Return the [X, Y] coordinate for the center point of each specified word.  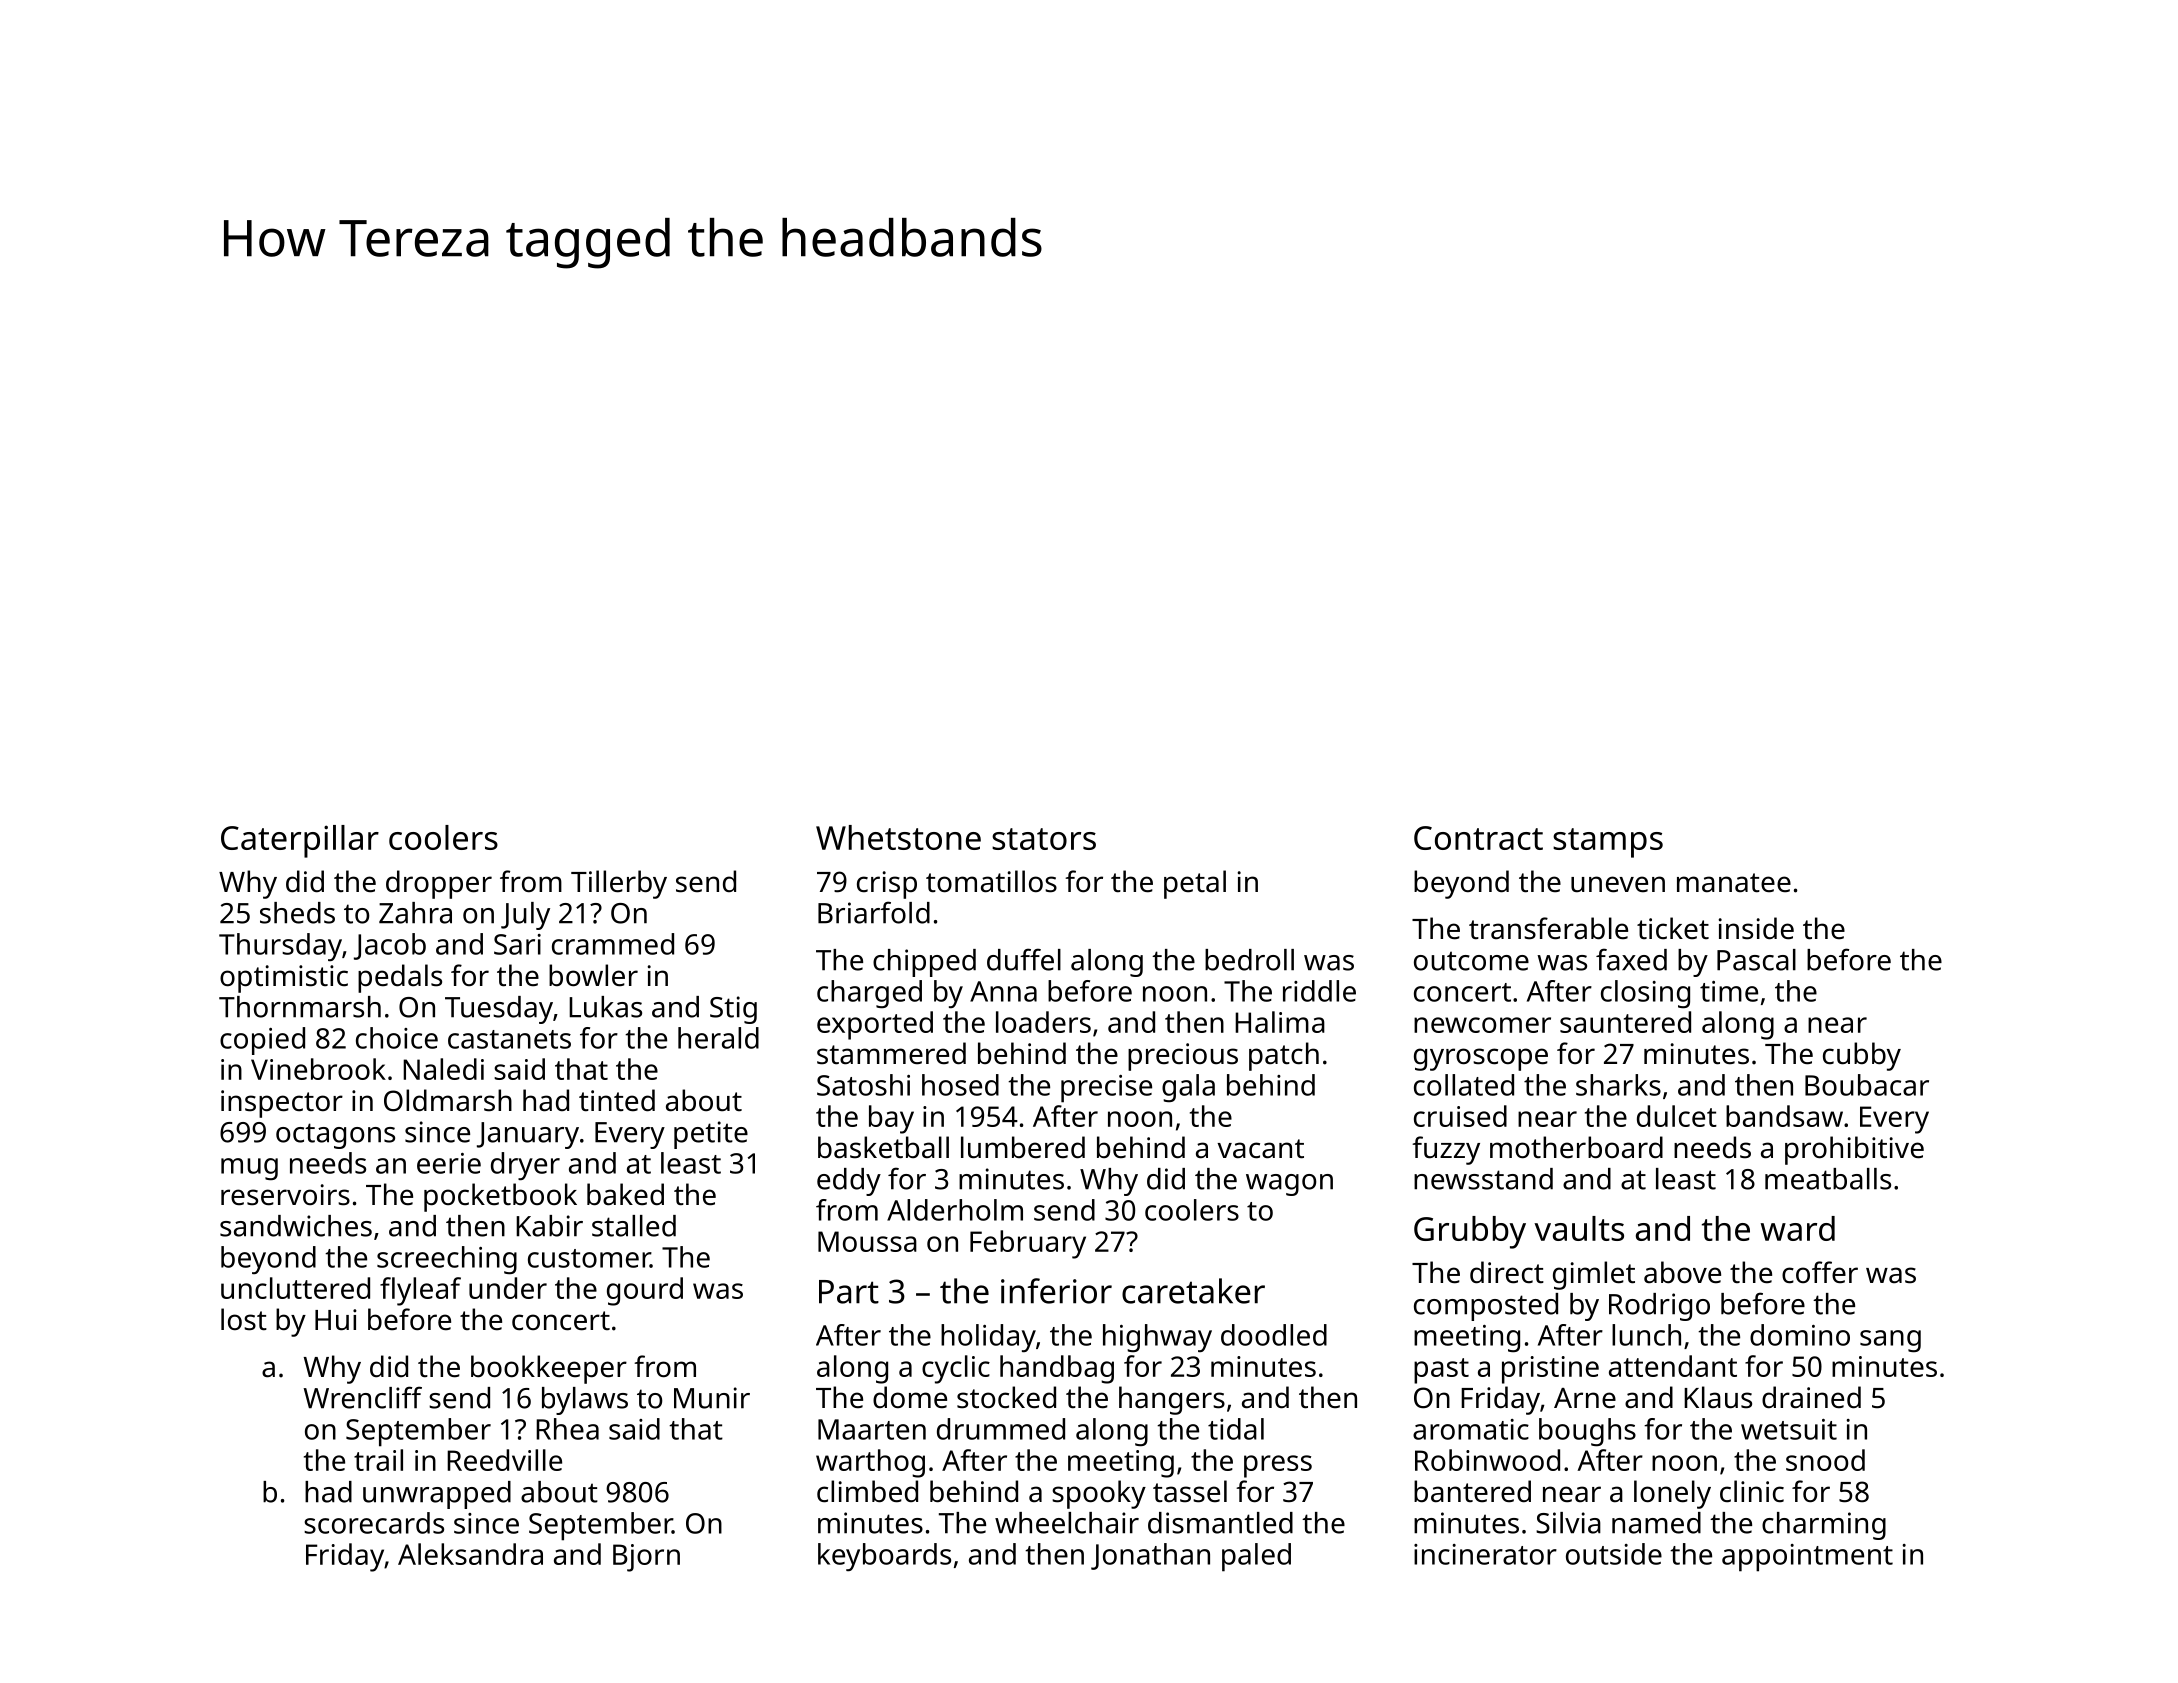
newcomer [1482, 1025]
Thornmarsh [300, 1007]
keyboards [884, 1557]
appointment [1807, 1558]
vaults [1579, 1228]
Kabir [549, 1226]
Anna [1003, 991]
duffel [1024, 959]
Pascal [1756, 960]
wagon [1289, 1185]
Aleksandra [470, 1554]
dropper [439, 884]
